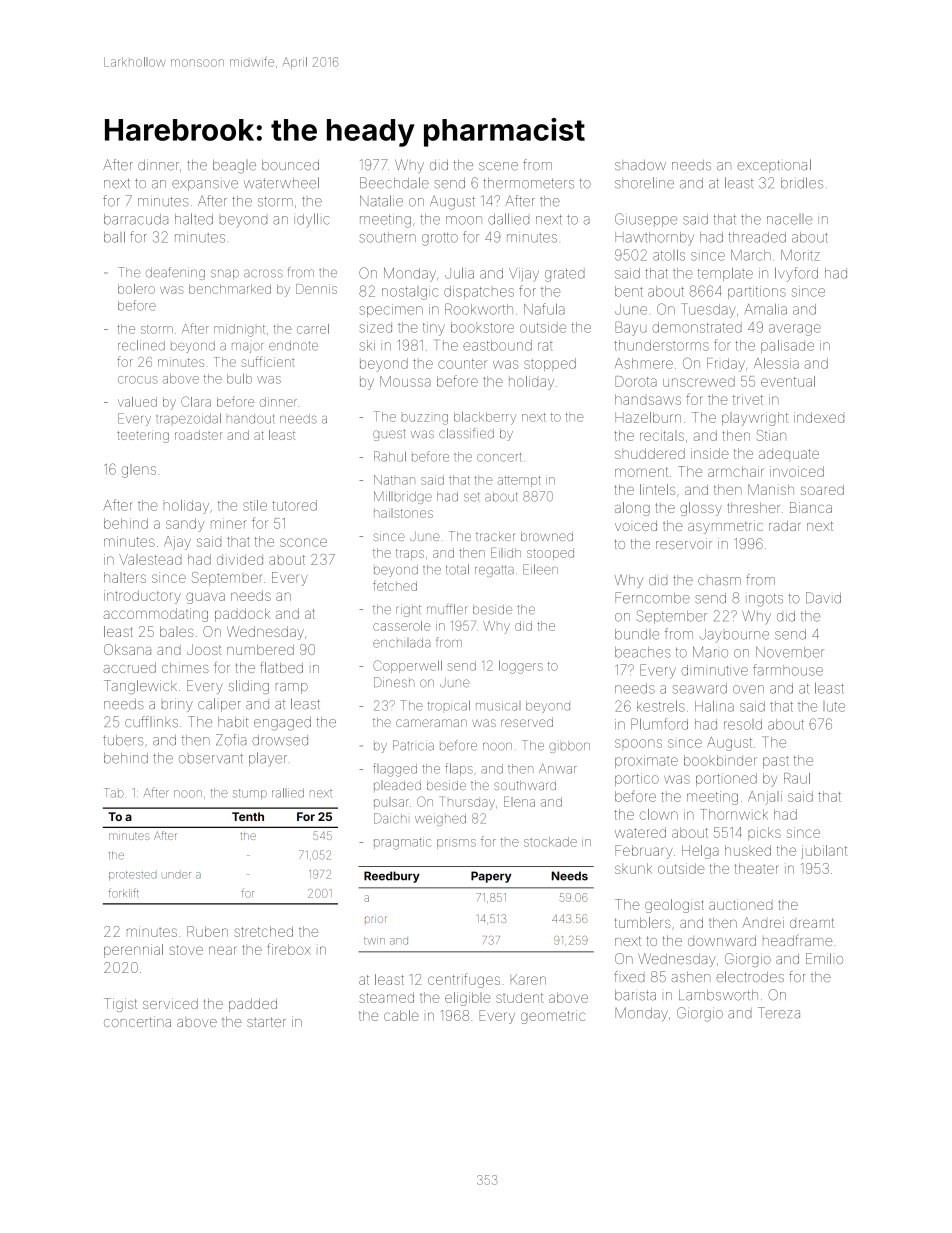 This screenshot has width=952, height=1233. I want to click on David, so click(823, 598).
